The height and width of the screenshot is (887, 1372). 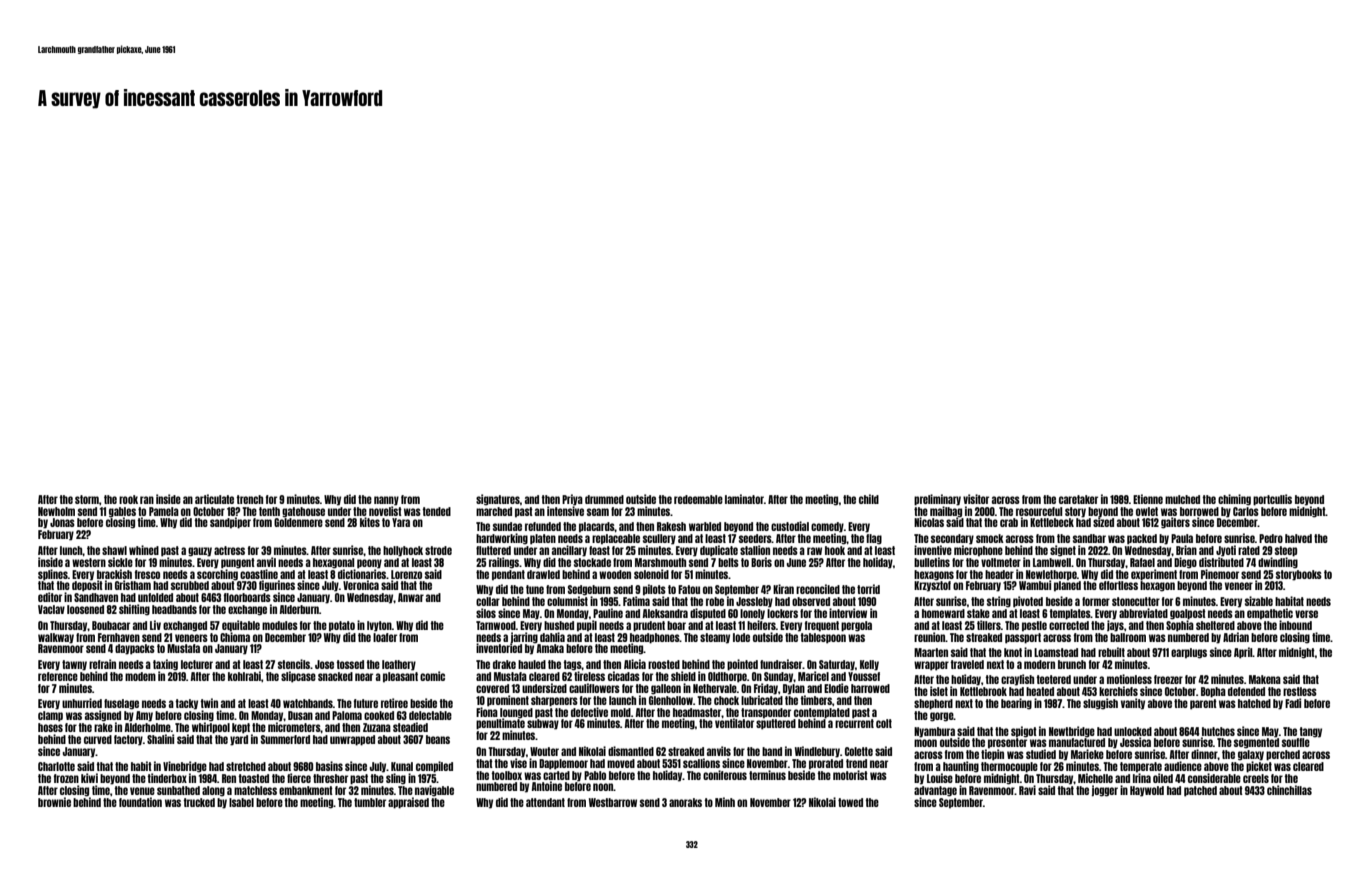 What do you see at coordinates (1087, 754) in the screenshot?
I see `Marieke` at bounding box center [1087, 754].
